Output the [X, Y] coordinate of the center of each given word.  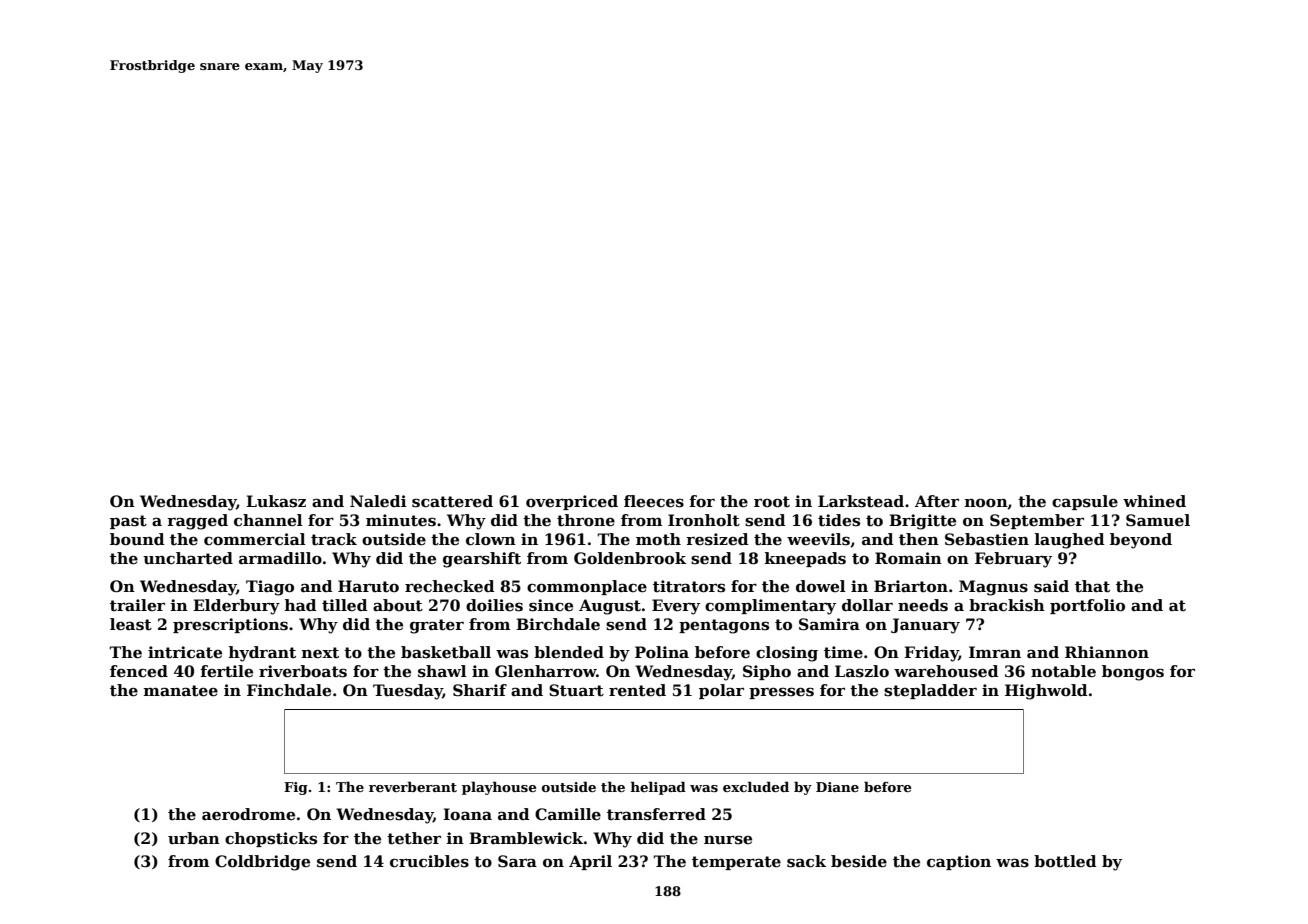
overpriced [572, 502]
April [590, 862]
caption [959, 862]
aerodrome [248, 814]
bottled [1065, 861]
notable [1063, 671]
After [937, 501]
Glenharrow [545, 671]
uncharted [188, 558]
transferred [656, 814]
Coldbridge [262, 863]
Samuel [1158, 520]
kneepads [805, 559]
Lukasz [276, 501]
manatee [181, 691]
